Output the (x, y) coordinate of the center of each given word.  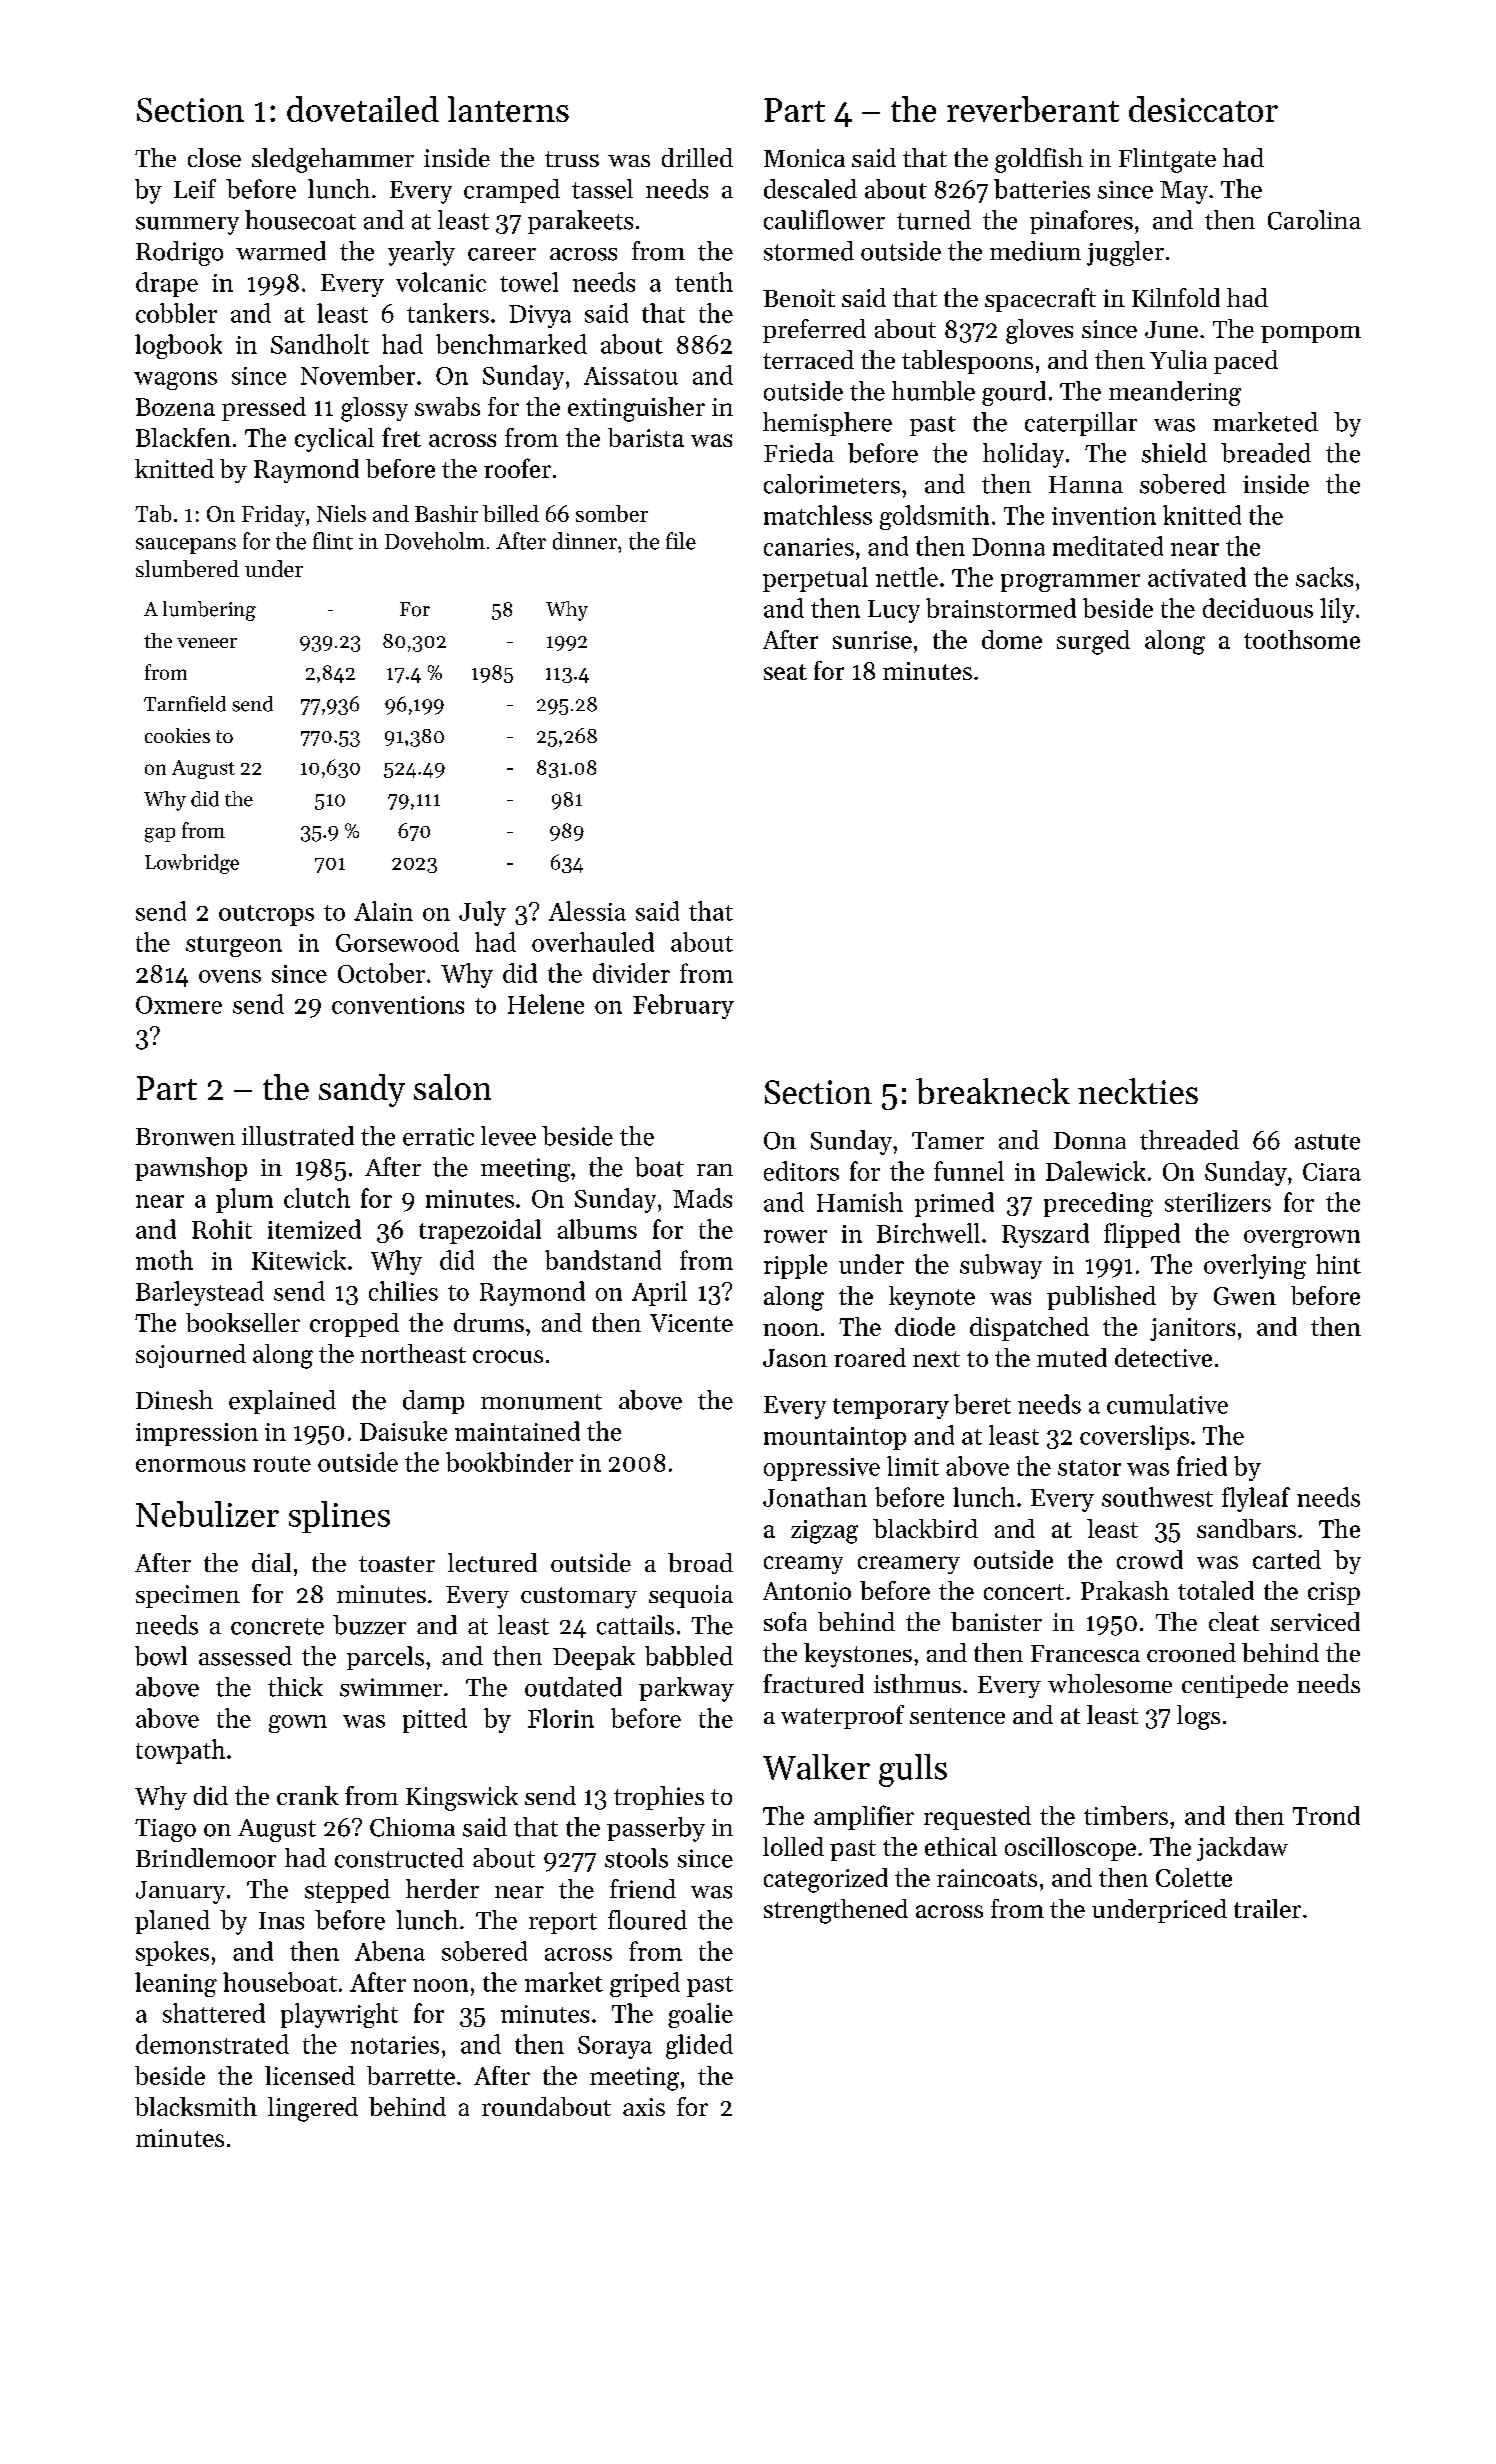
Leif (195, 189)
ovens (230, 976)
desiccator (1203, 109)
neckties (1138, 1091)
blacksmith (196, 2106)
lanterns (508, 109)
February (683, 1006)
